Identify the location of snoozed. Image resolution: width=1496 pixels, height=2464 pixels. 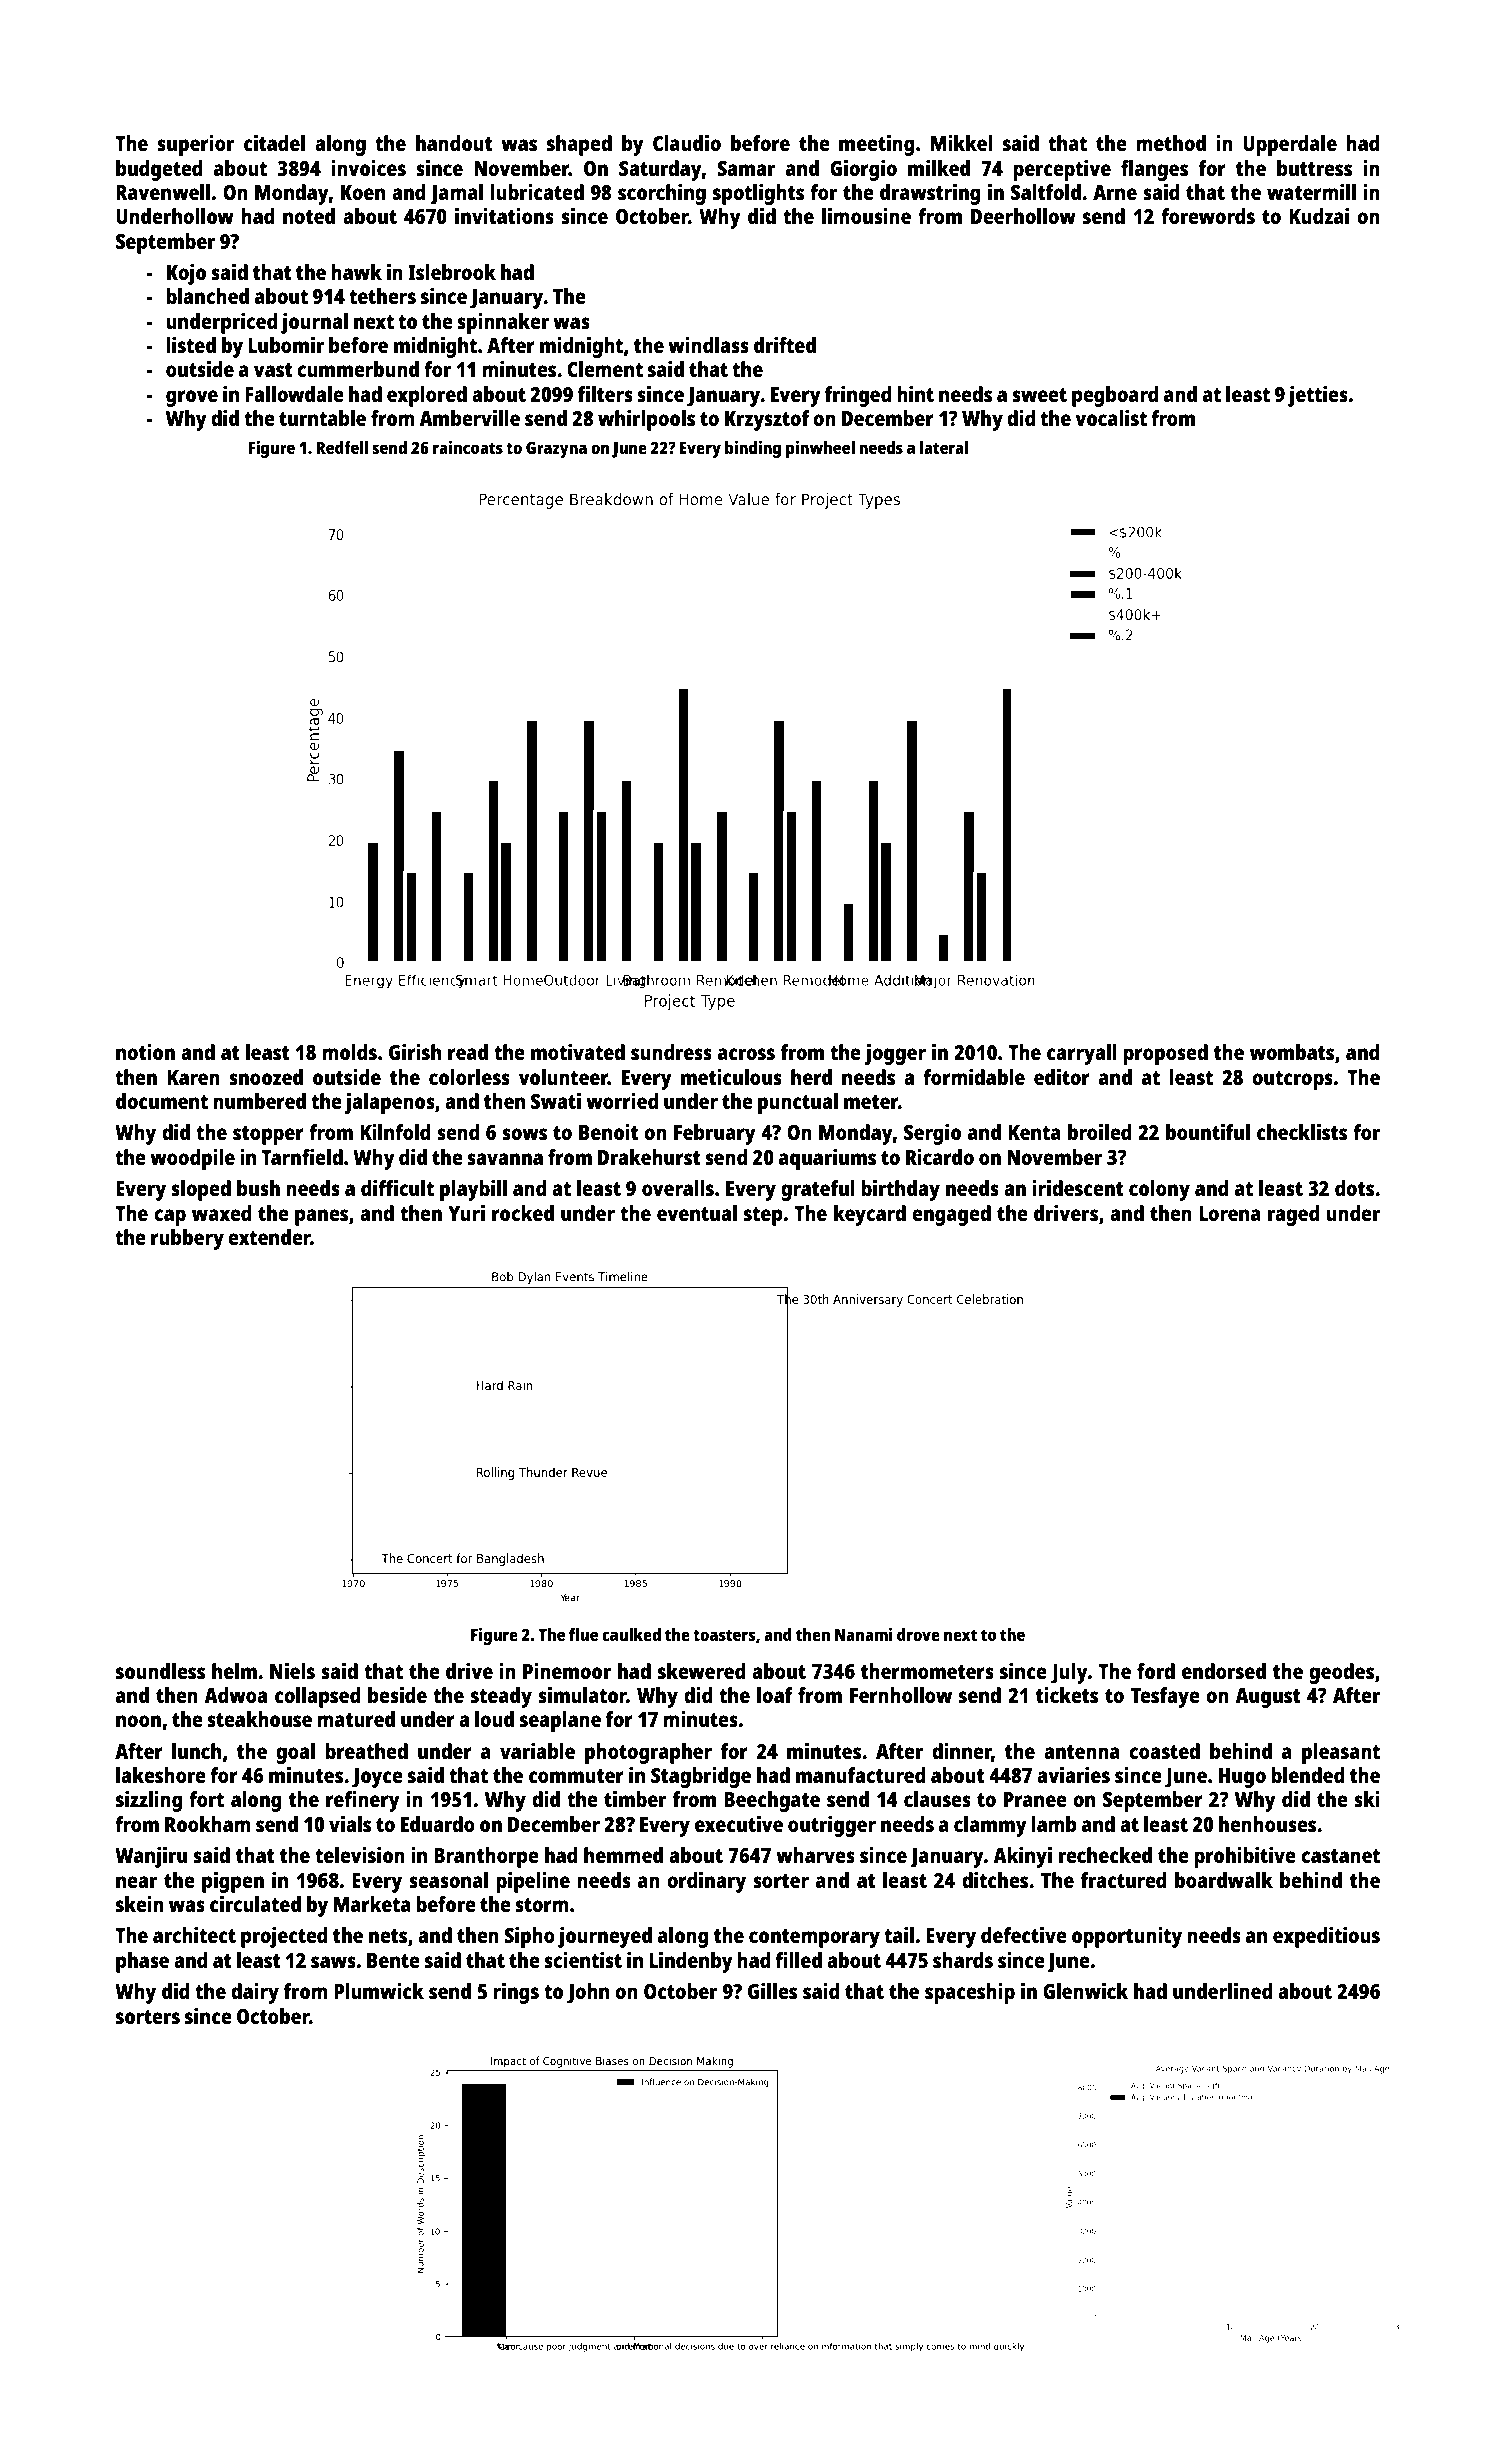
(266, 1077).
